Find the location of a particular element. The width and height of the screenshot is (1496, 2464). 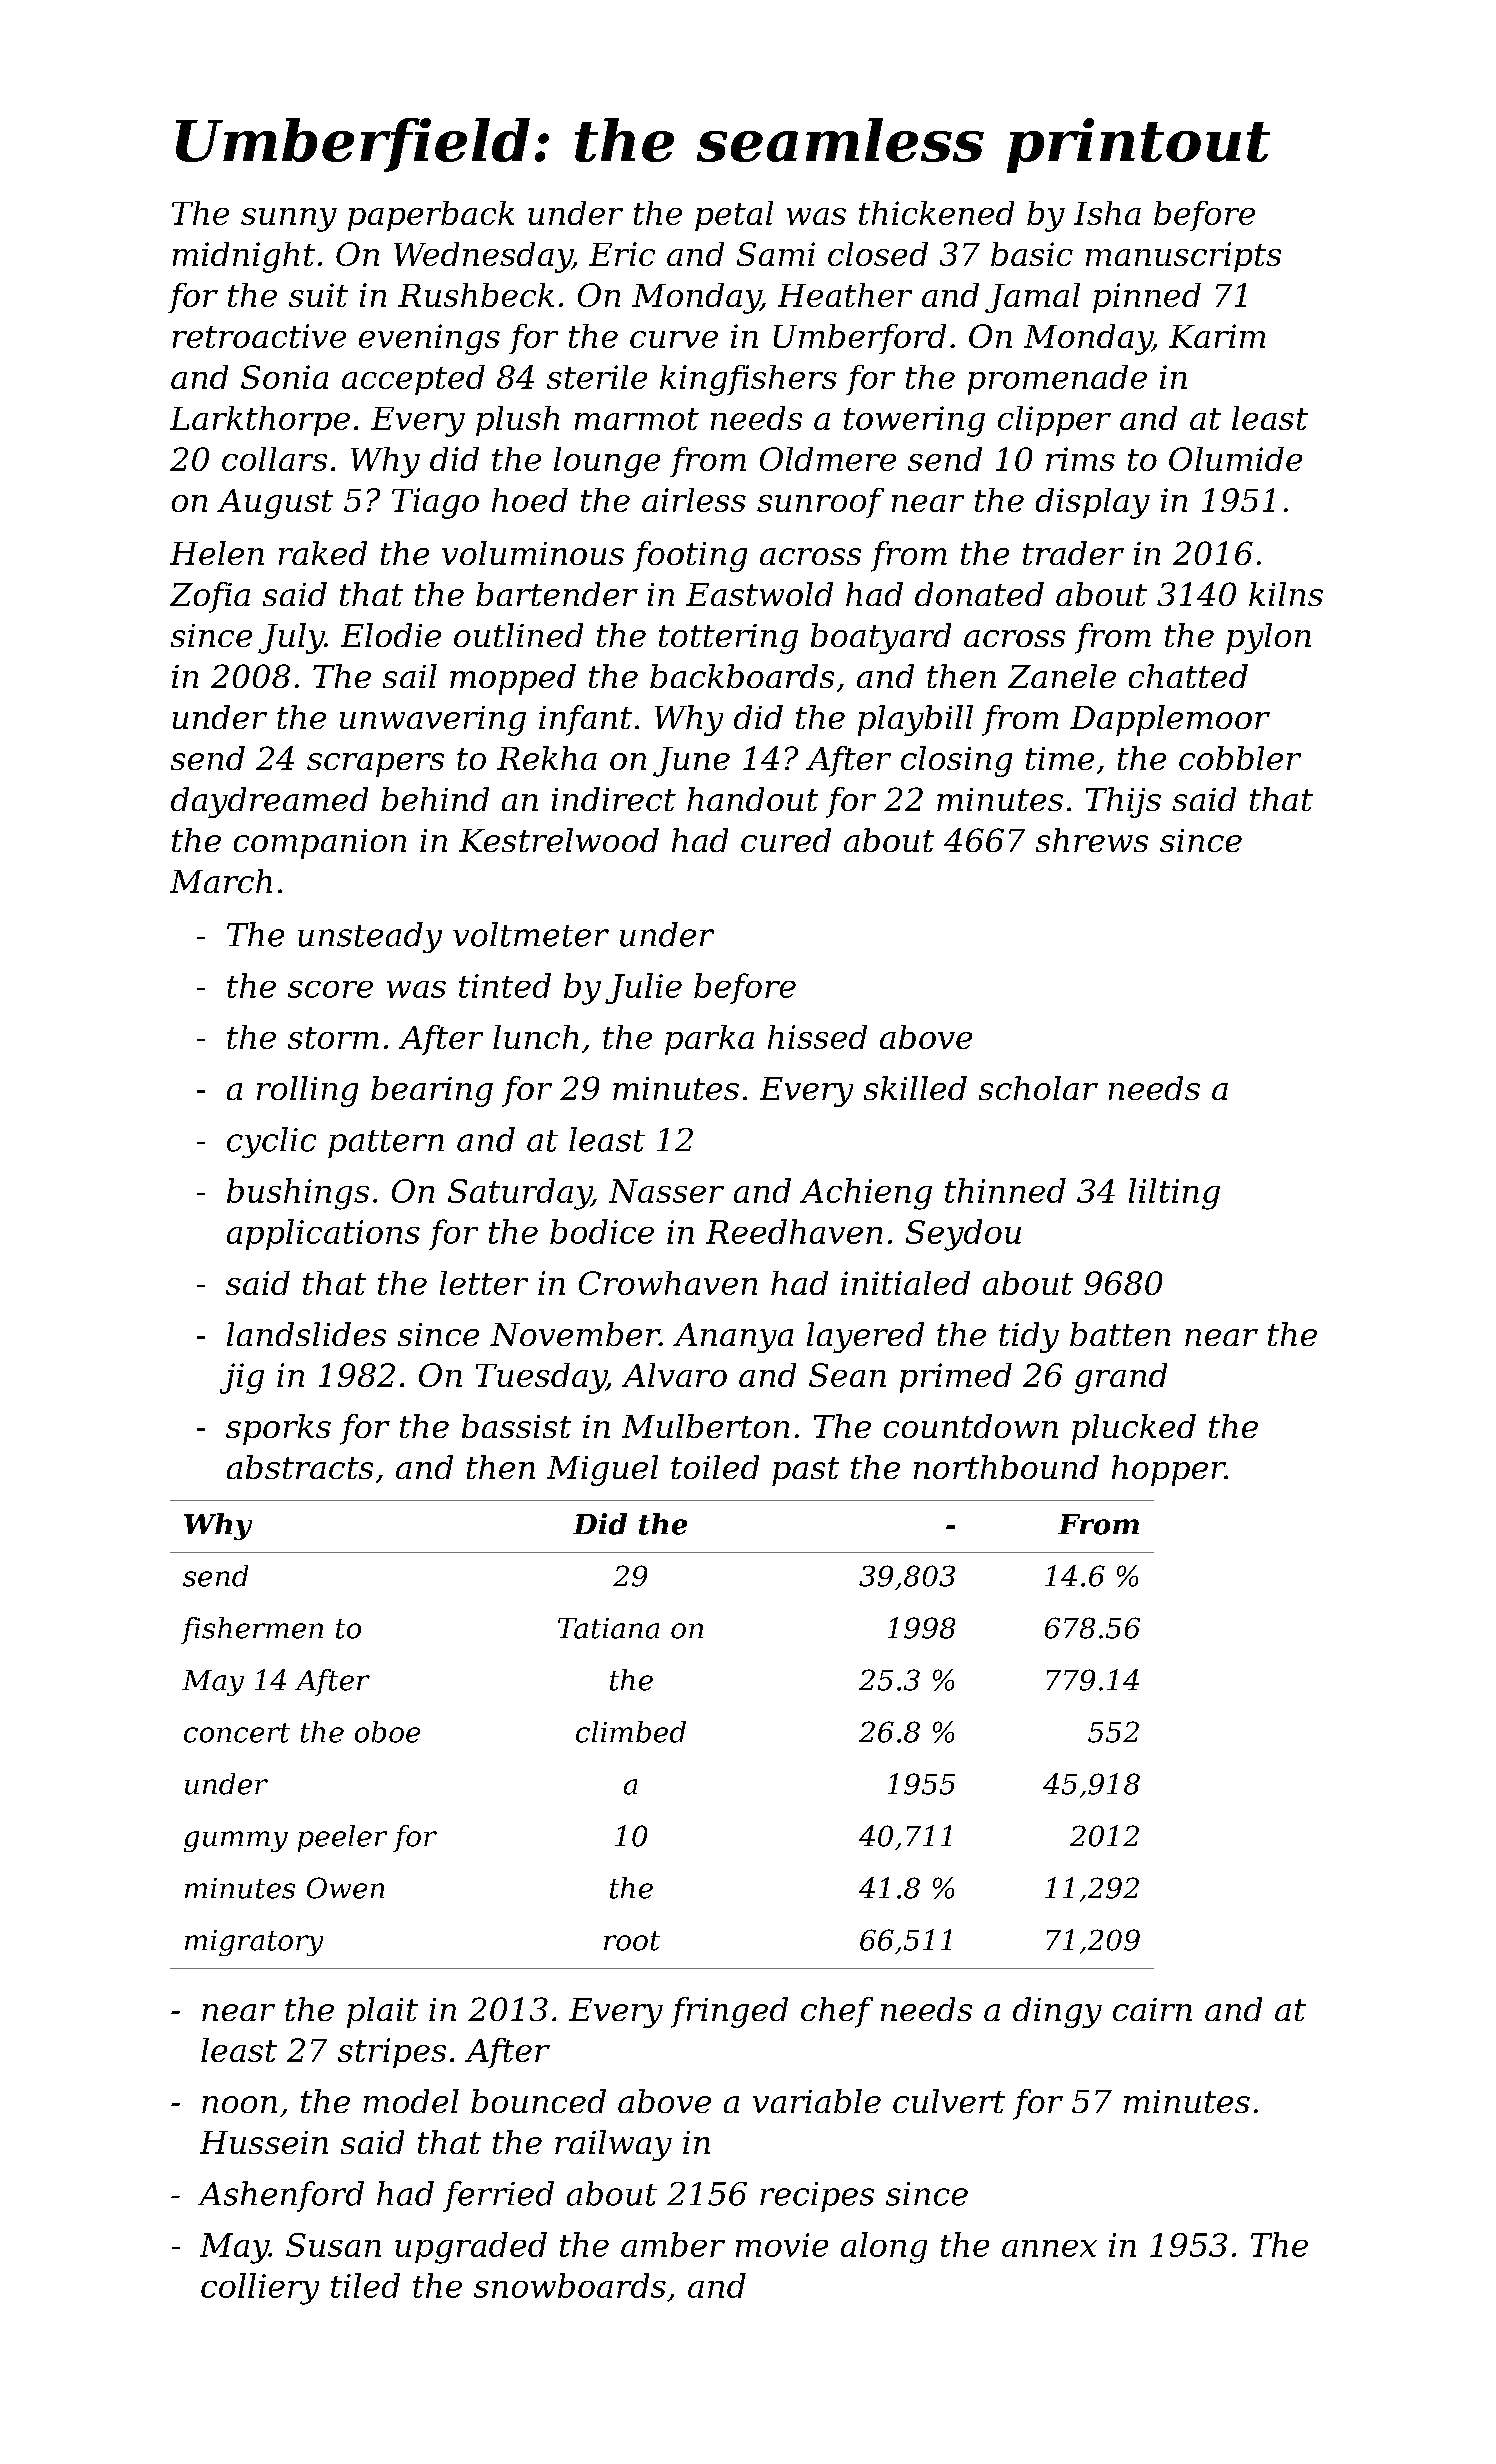

Wednesday is located at coordinates (483, 257).
